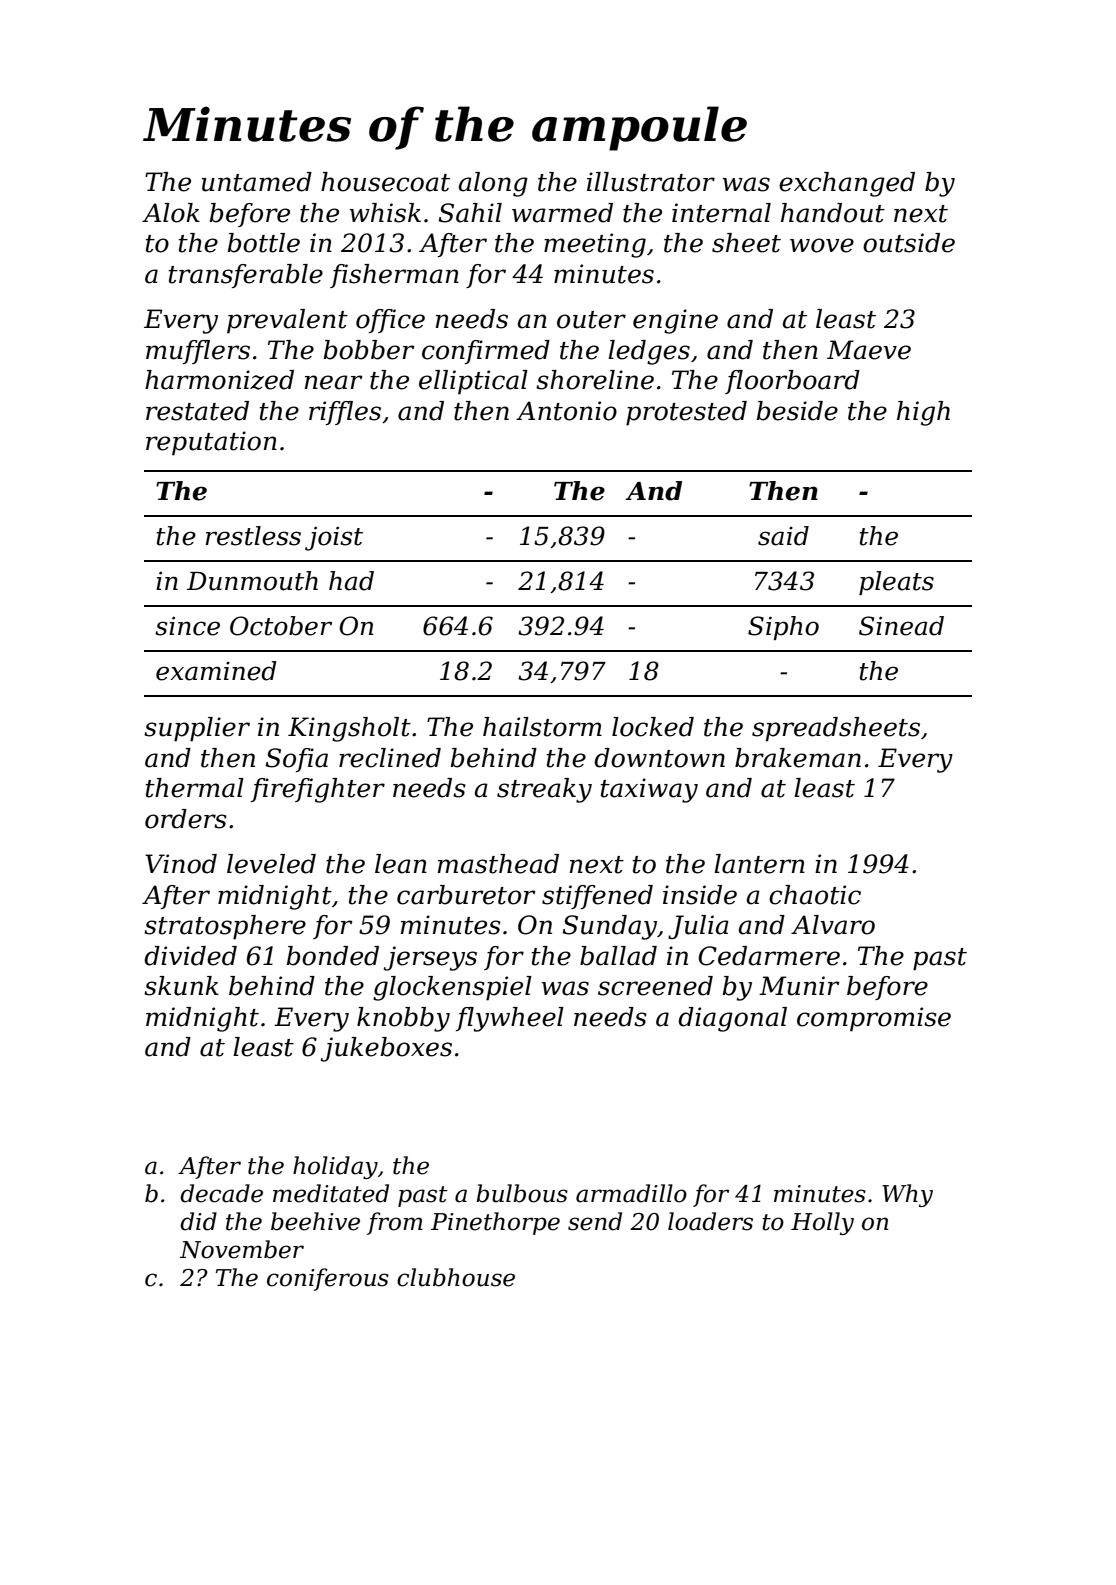  What do you see at coordinates (798, 758) in the document?
I see `brakeman` at bounding box center [798, 758].
